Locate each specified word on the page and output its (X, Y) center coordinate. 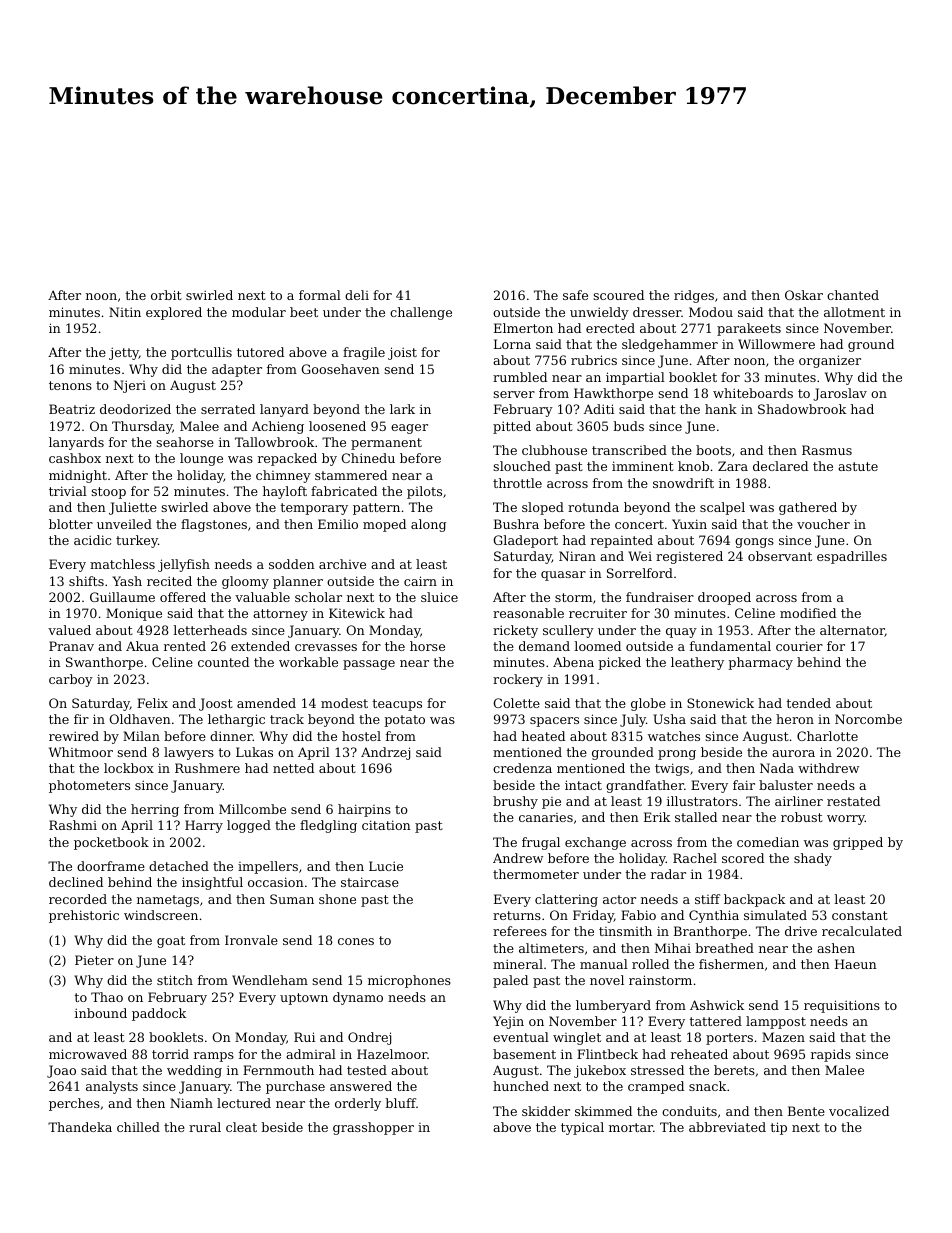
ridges (694, 296)
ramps (214, 1057)
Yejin (508, 1022)
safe (575, 295)
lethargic (236, 720)
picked (619, 663)
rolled (650, 964)
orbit (166, 295)
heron (795, 719)
